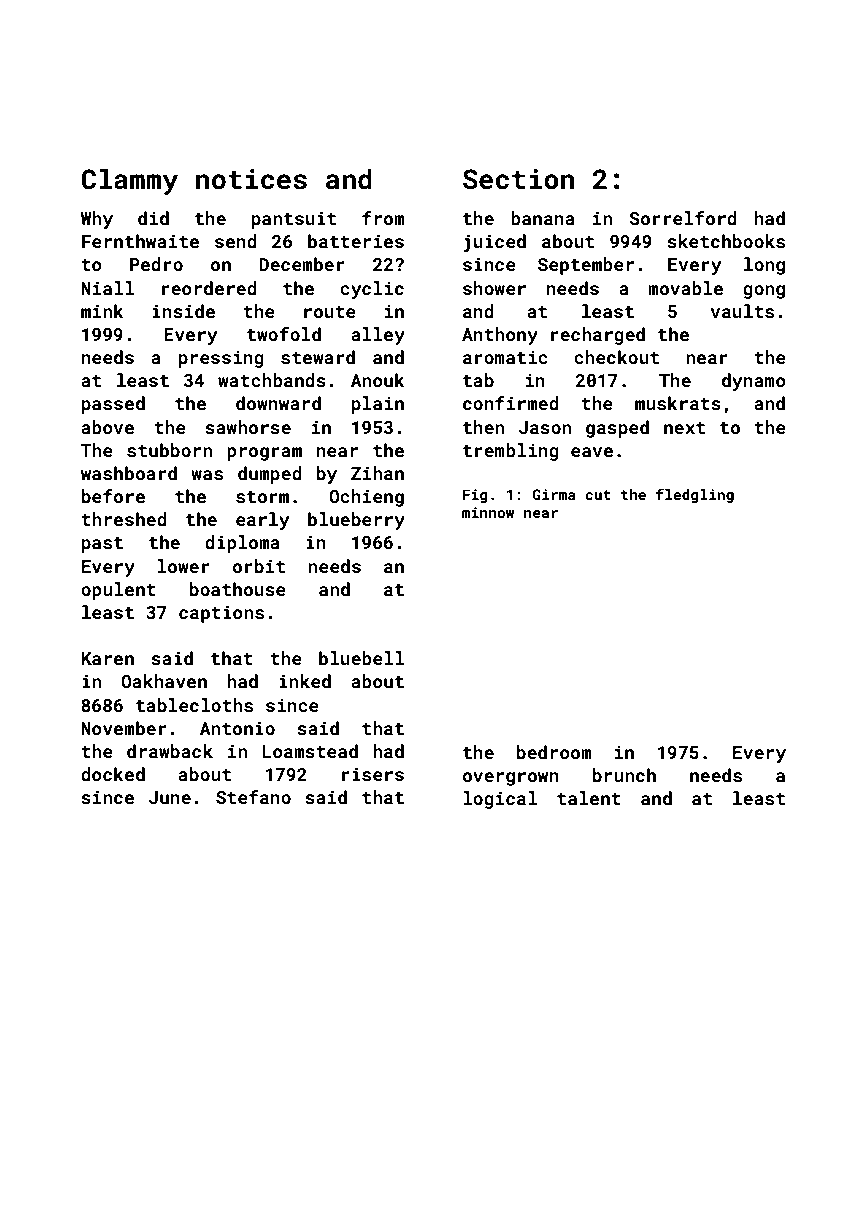 The height and width of the document is (1231, 867). What do you see at coordinates (695, 495) in the document?
I see `fledgling` at bounding box center [695, 495].
